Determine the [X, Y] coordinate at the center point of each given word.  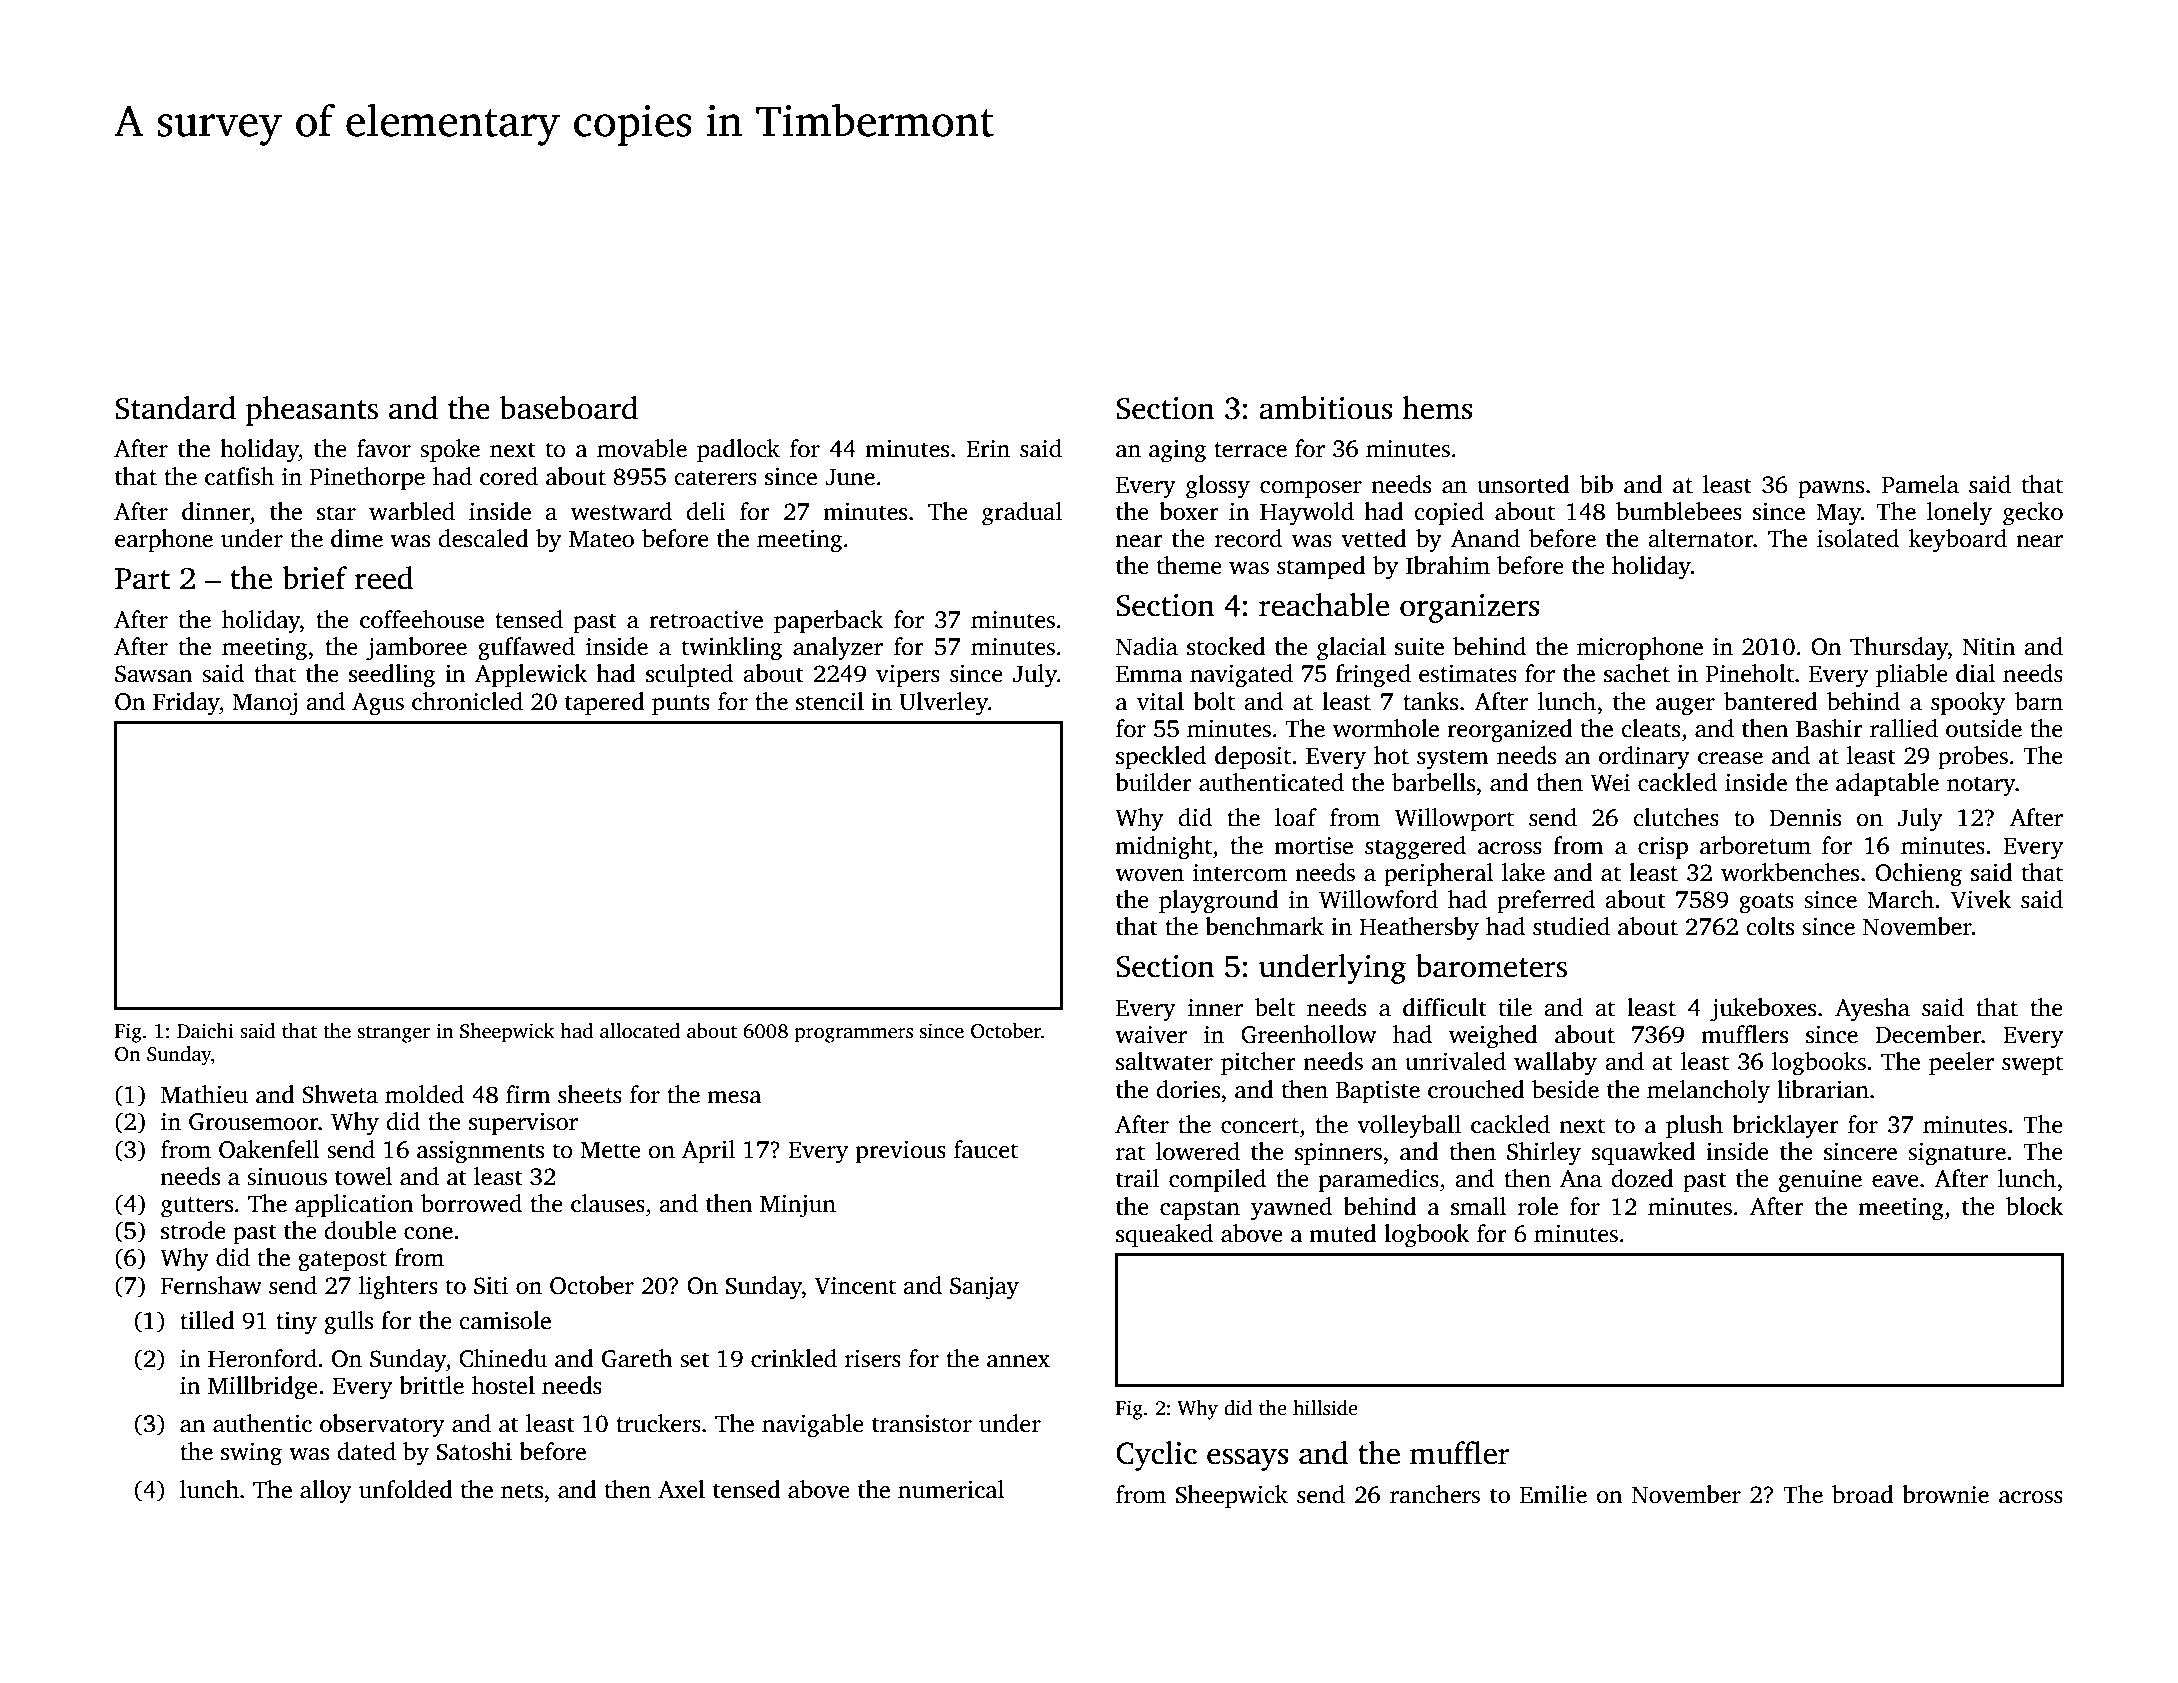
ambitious [1326, 408]
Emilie [1553, 1494]
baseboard [569, 408]
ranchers [1435, 1494]
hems [1437, 408]
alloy [326, 1492]
